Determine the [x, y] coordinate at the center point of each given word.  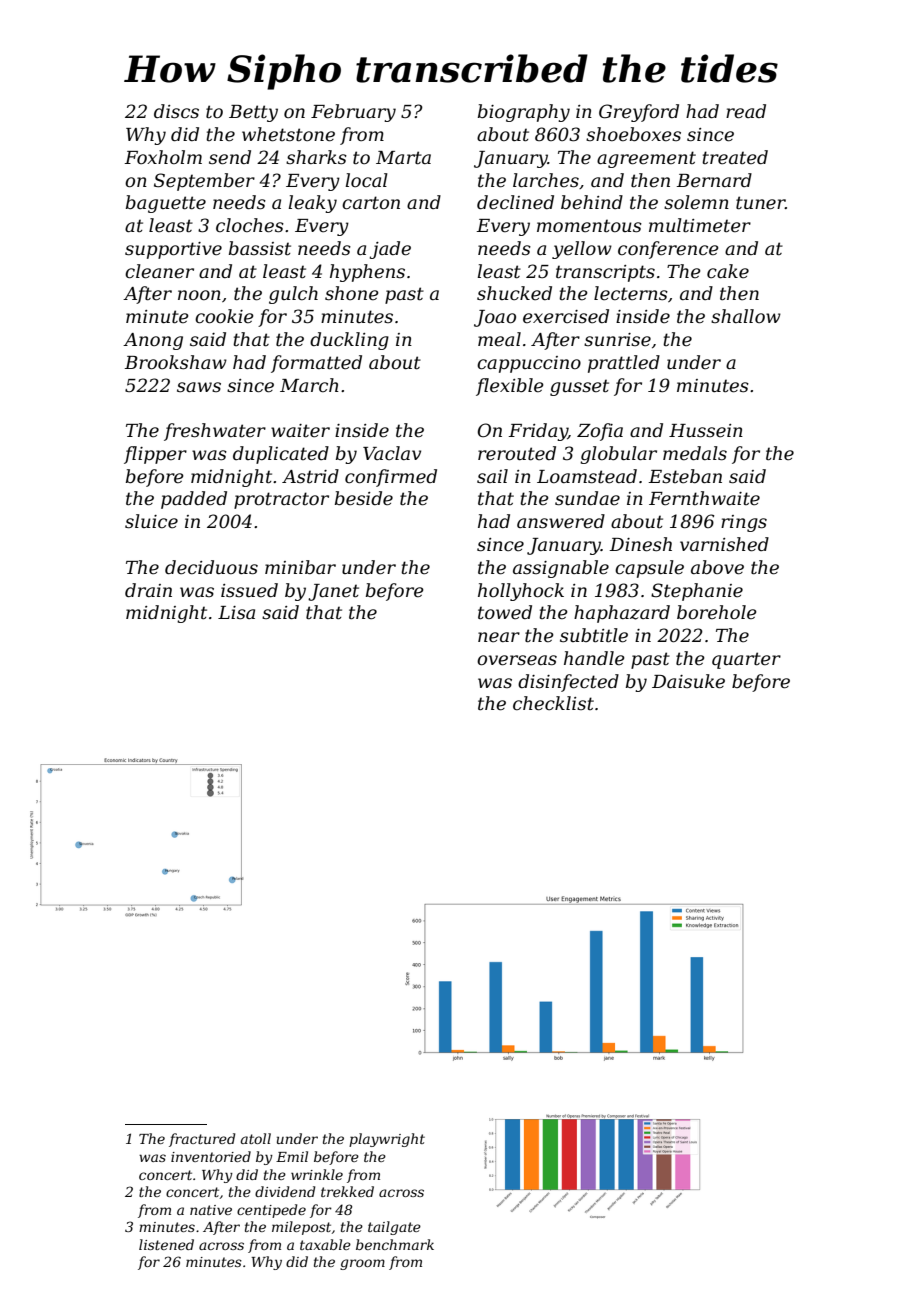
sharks [316, 157]
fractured [202, 1140]
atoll [256, 1138]
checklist [553, 703]
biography [524, 113]
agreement [646, 159]
